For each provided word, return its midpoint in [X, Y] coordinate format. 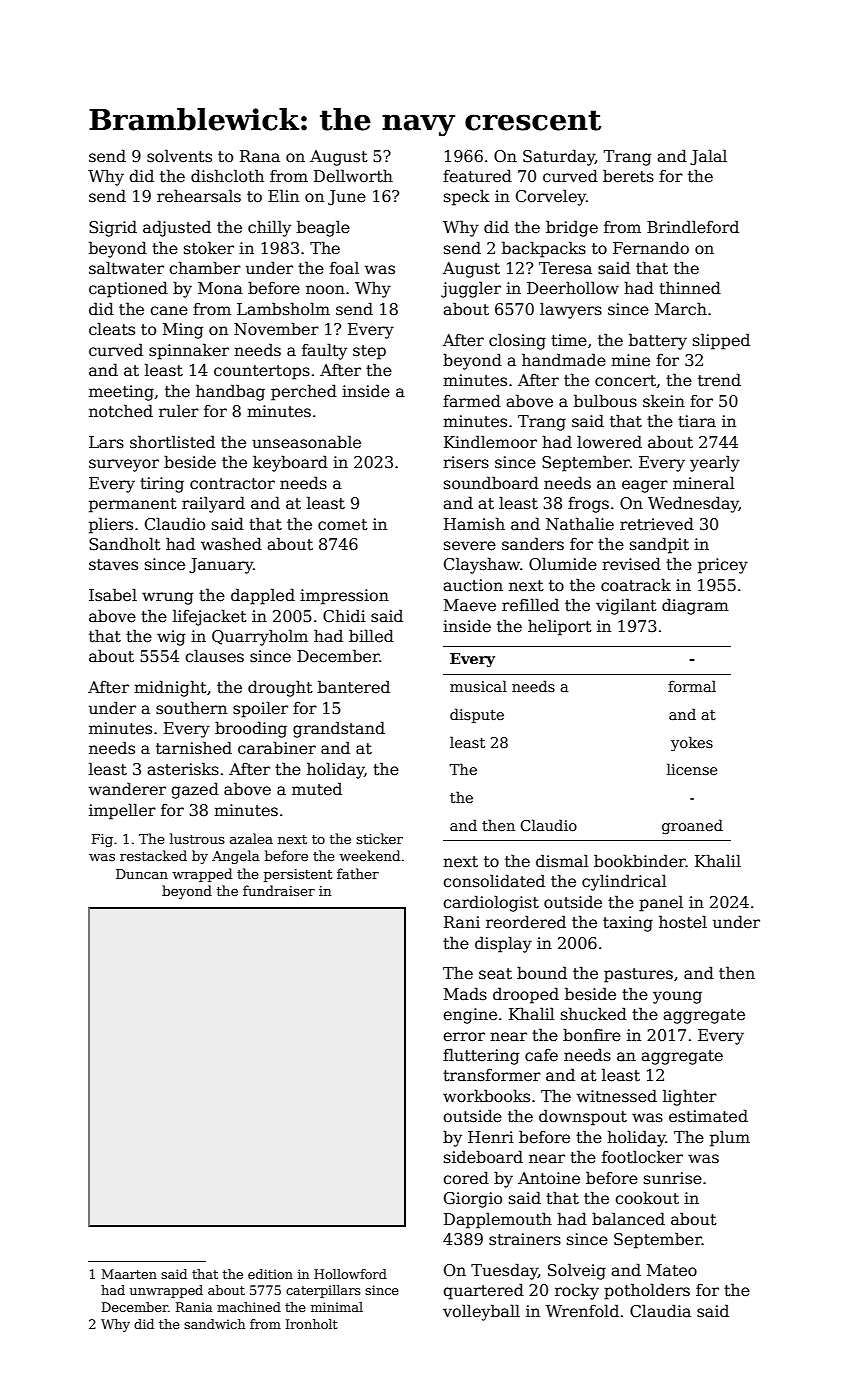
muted [317, 789]
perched [304, 392]
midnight [170, 688]
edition [270, 1274]
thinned [690, 287]
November [276, 329]
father [358, 873]
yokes [692, 743]
